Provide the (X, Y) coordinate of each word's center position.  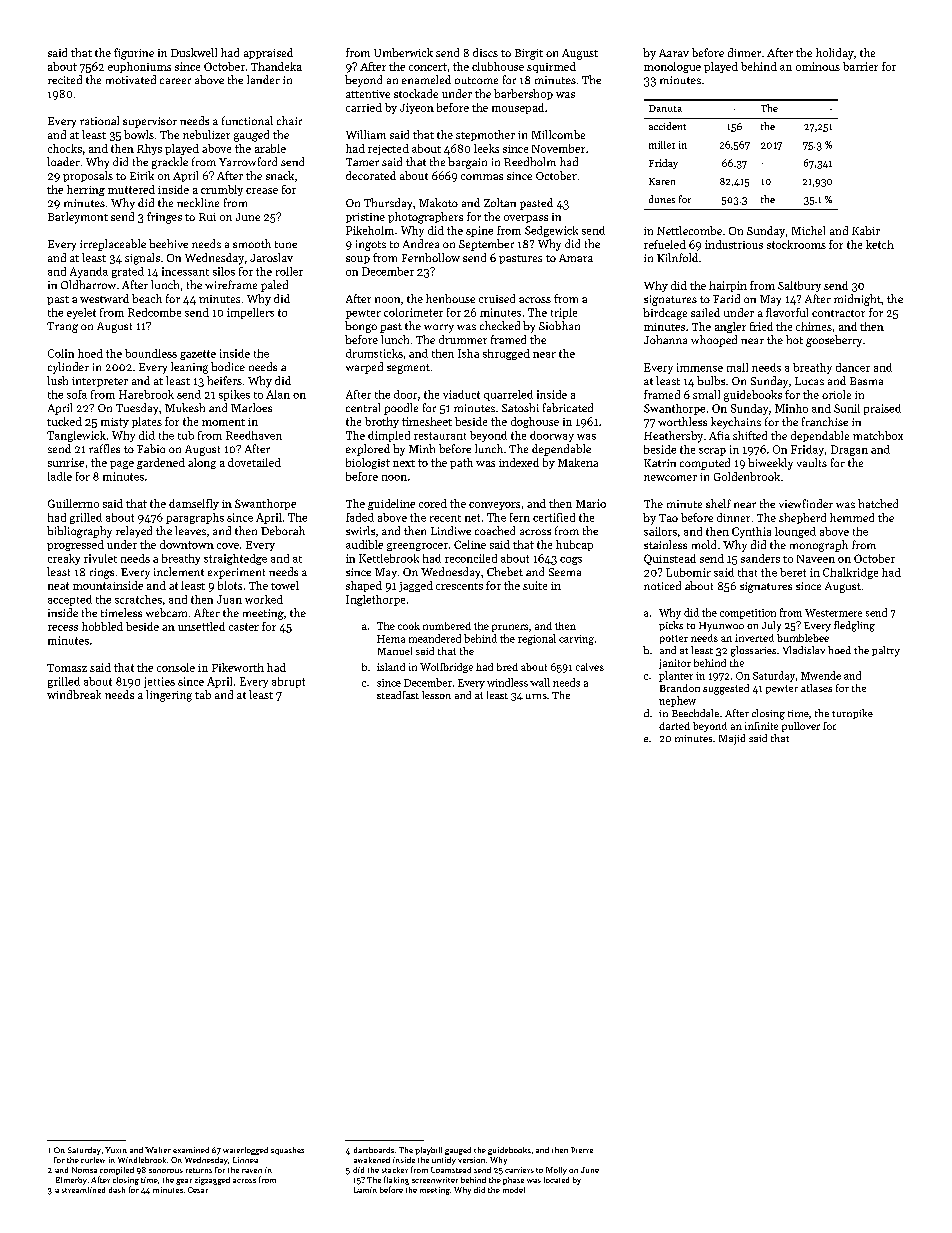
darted (674, 726)
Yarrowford (248, 161)
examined (191, 1150)
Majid (732, 739)
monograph (819, 546)
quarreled (508, 395)
